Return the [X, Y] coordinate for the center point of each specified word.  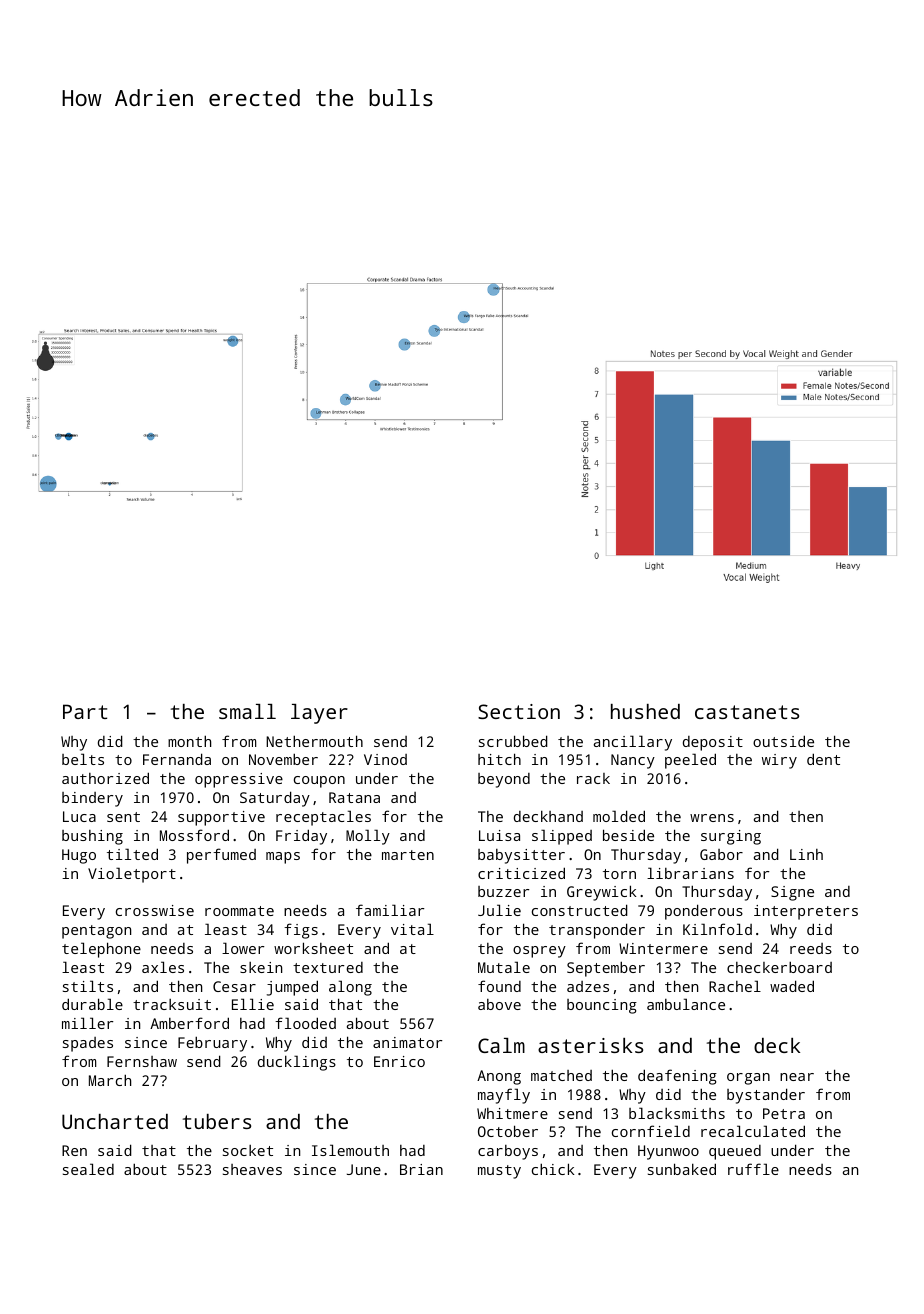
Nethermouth [314, 741]
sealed [88, 1169]
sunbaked [682, 1169]
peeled [690, 761]
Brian [421, 1169]
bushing [92, 837]
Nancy [633, 761]
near [797, 1077]
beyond [504, 780]
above [499, 1004]
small [247, 711]
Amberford [189, 1023]
